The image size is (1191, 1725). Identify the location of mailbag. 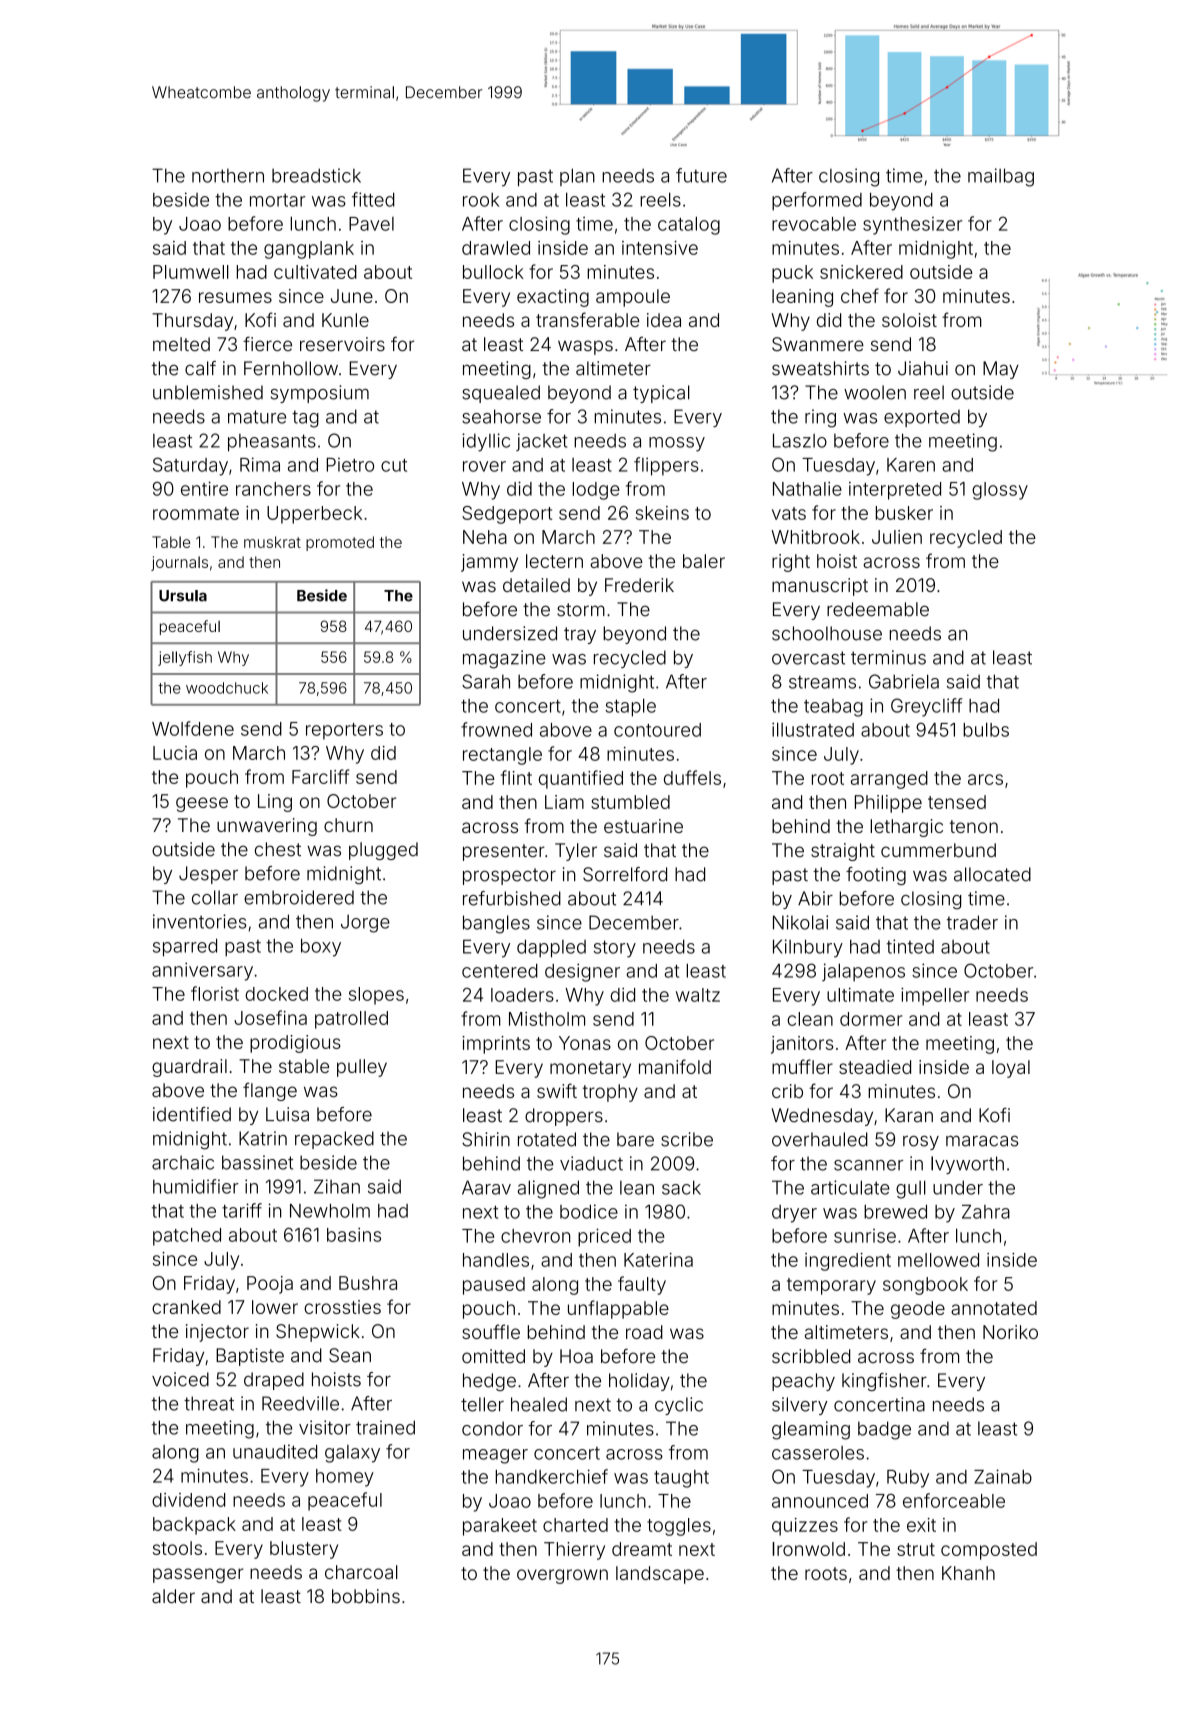
(1001, 177).
